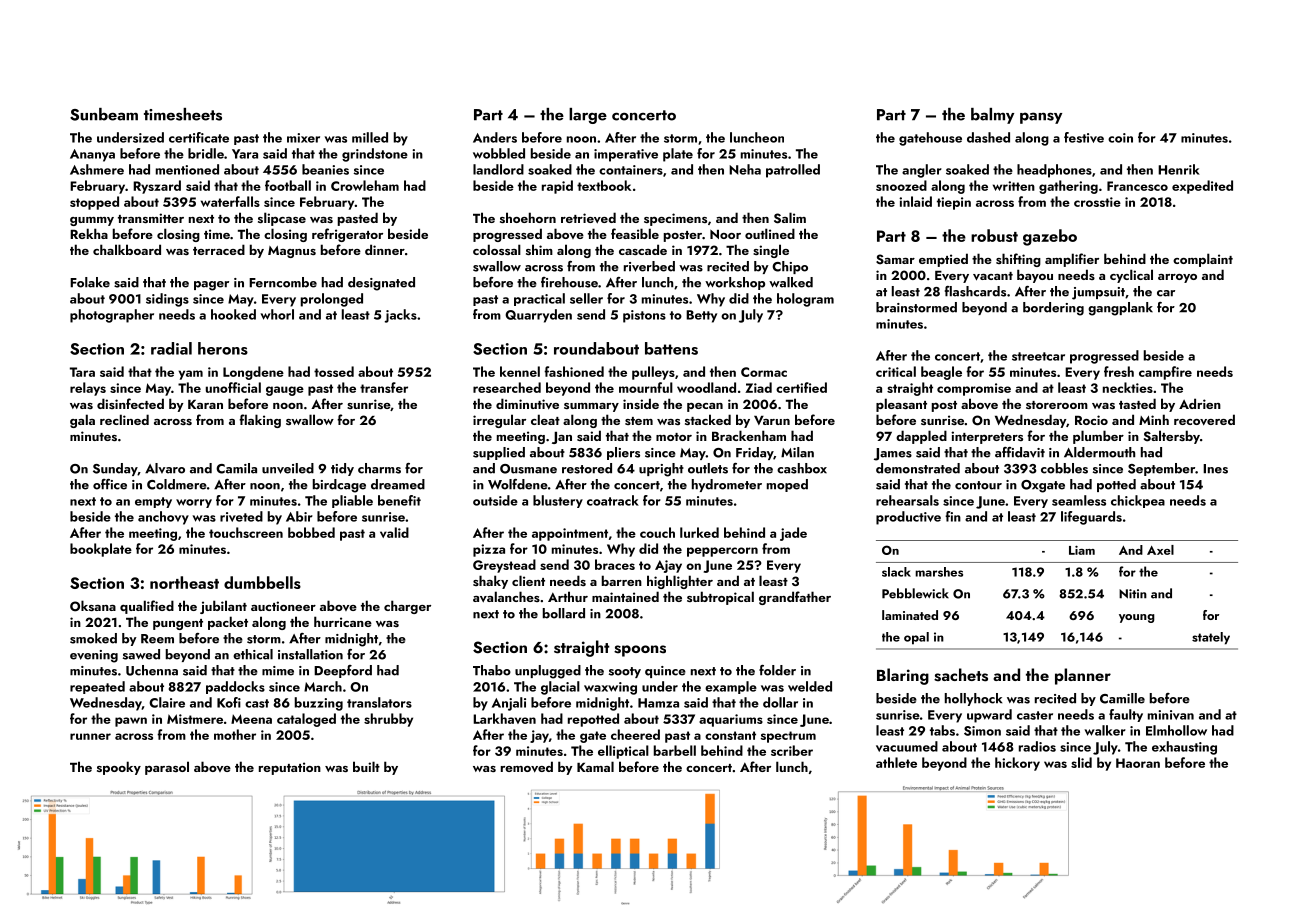  What do you see at coordinates (163, 518) in the screenshot?
I see `anchovy` at bounding box center [163, 518].
